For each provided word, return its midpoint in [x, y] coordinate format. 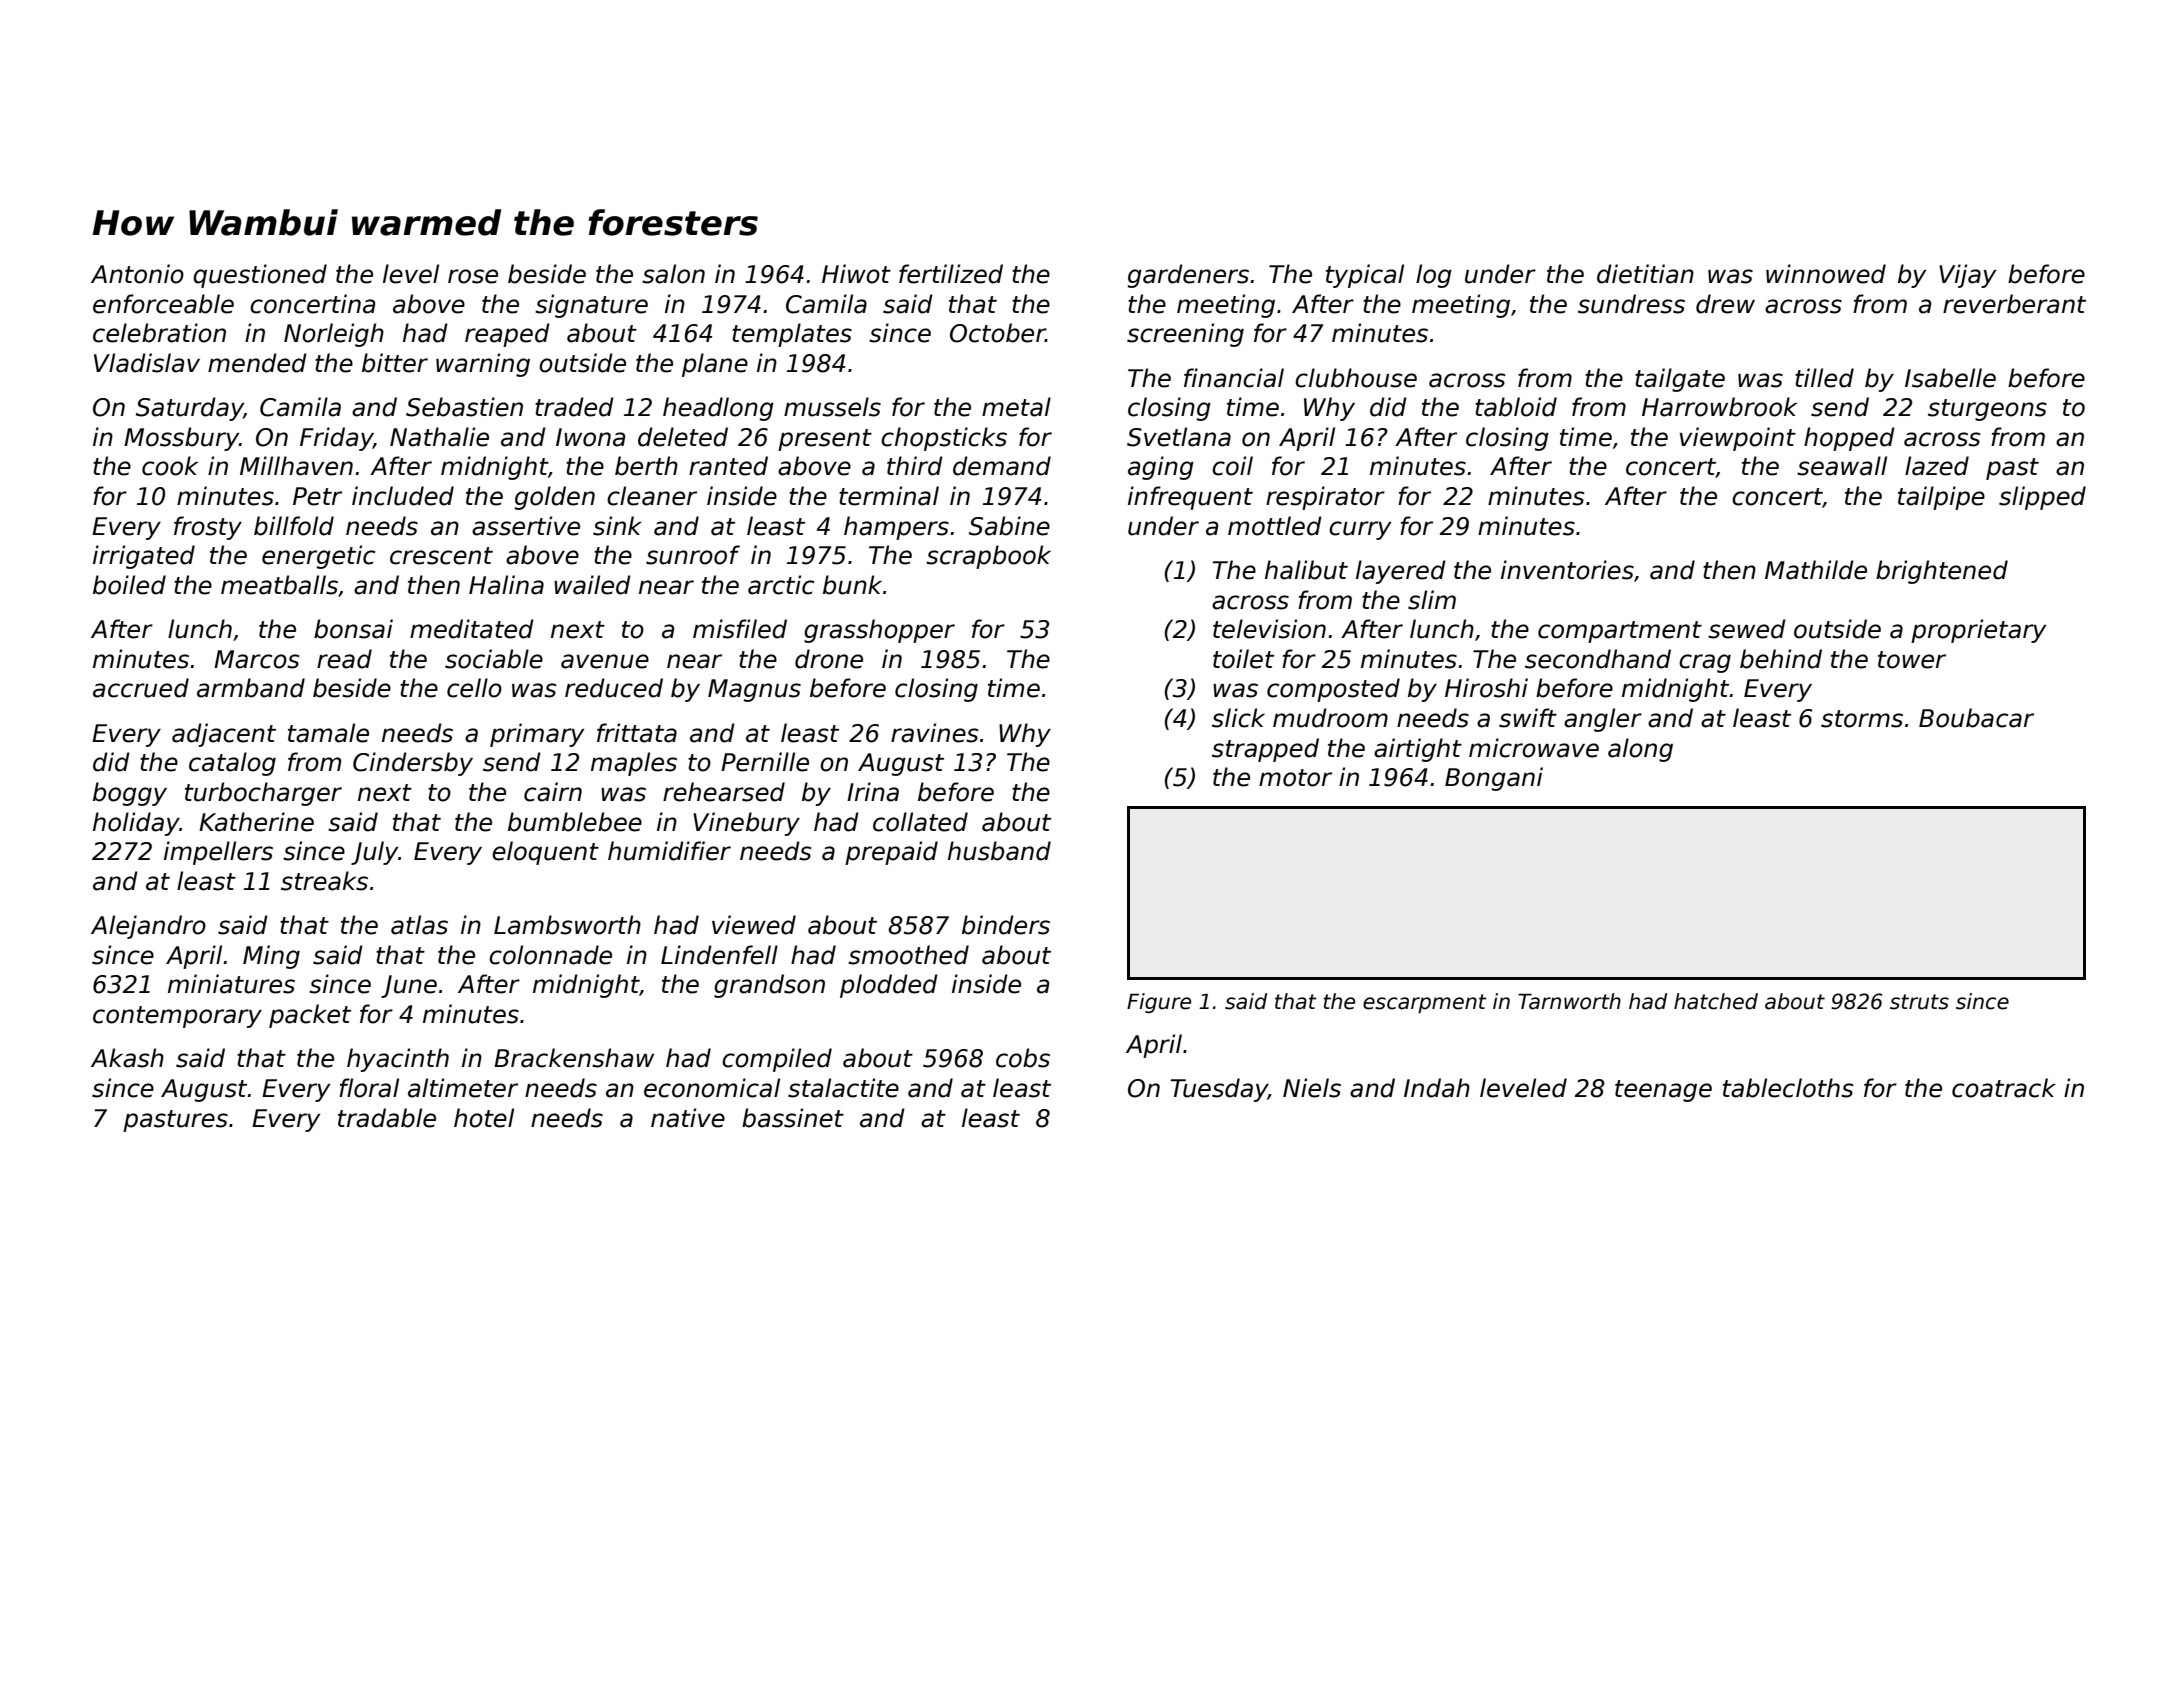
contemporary [177, 1017]
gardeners [1188, 276]
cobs [1023, 1058]
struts [1919, 1002]
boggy [130, 794]
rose [473, 276]
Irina [873, 792]
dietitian [1645, 274]
